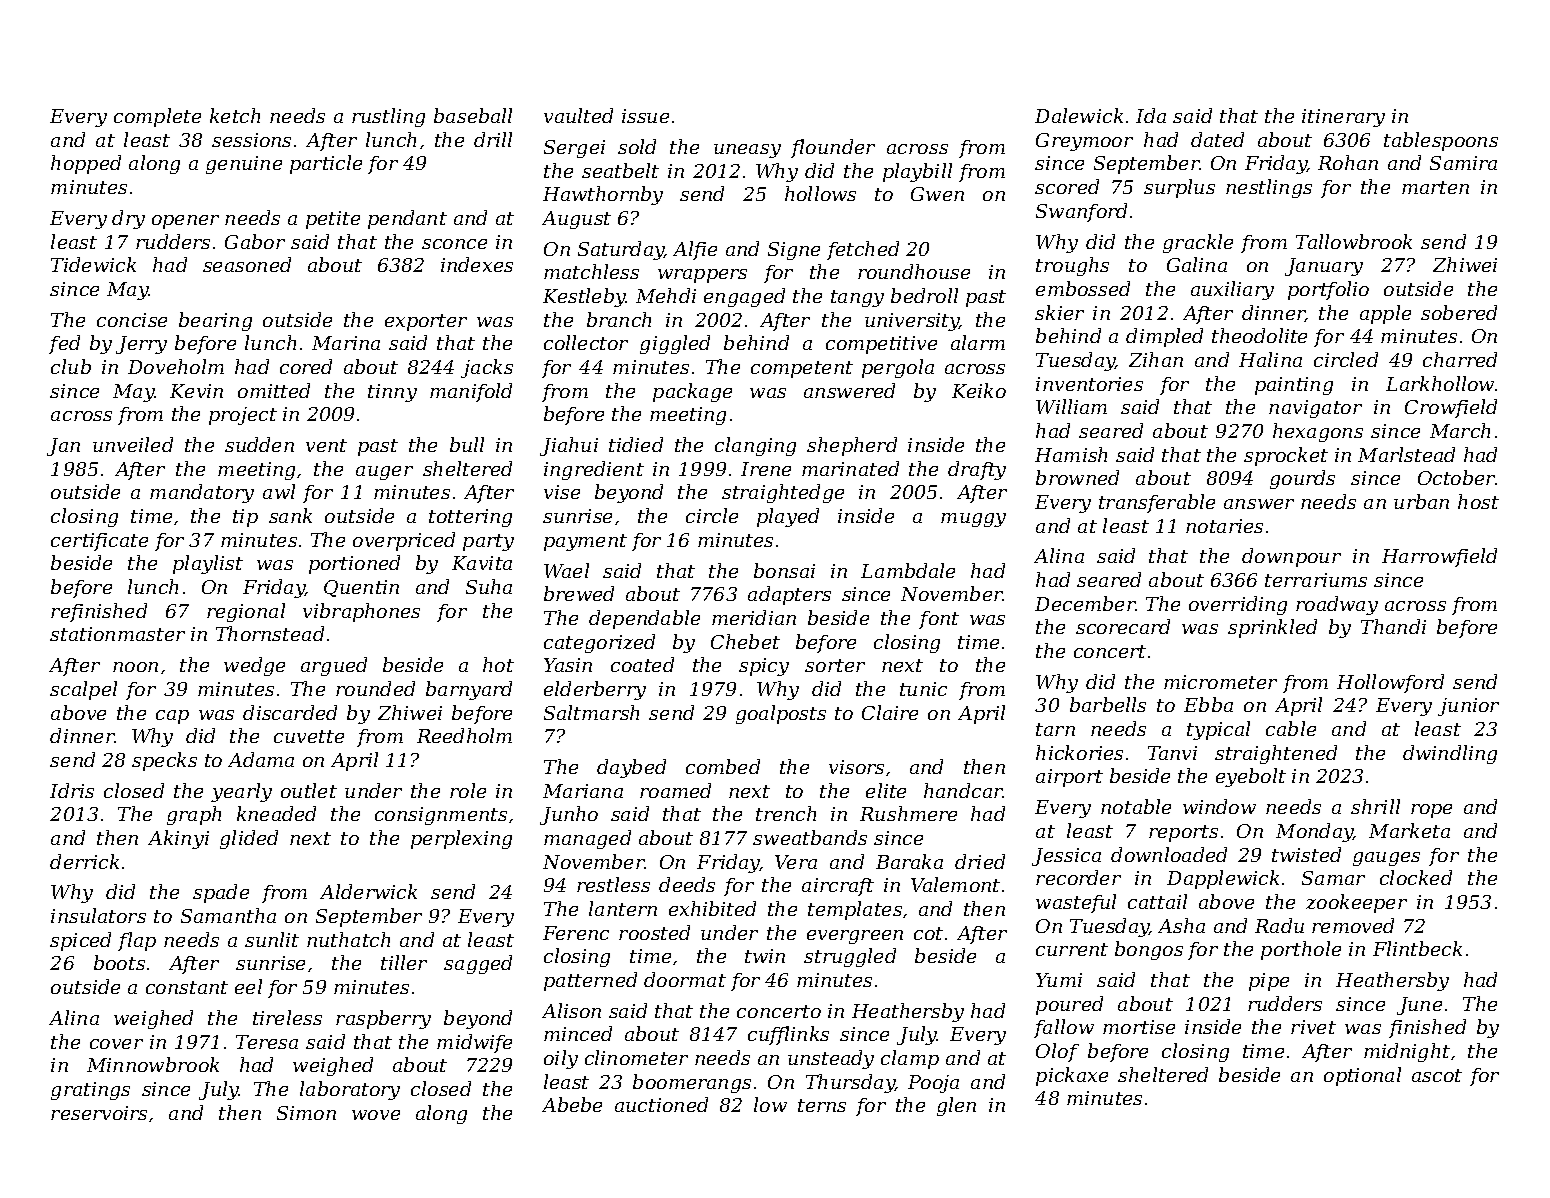 The height and width of the document is (1198, 1550). Describe the element at coordinates (1286, 456) in the document. I see `sprocket` at that location.
